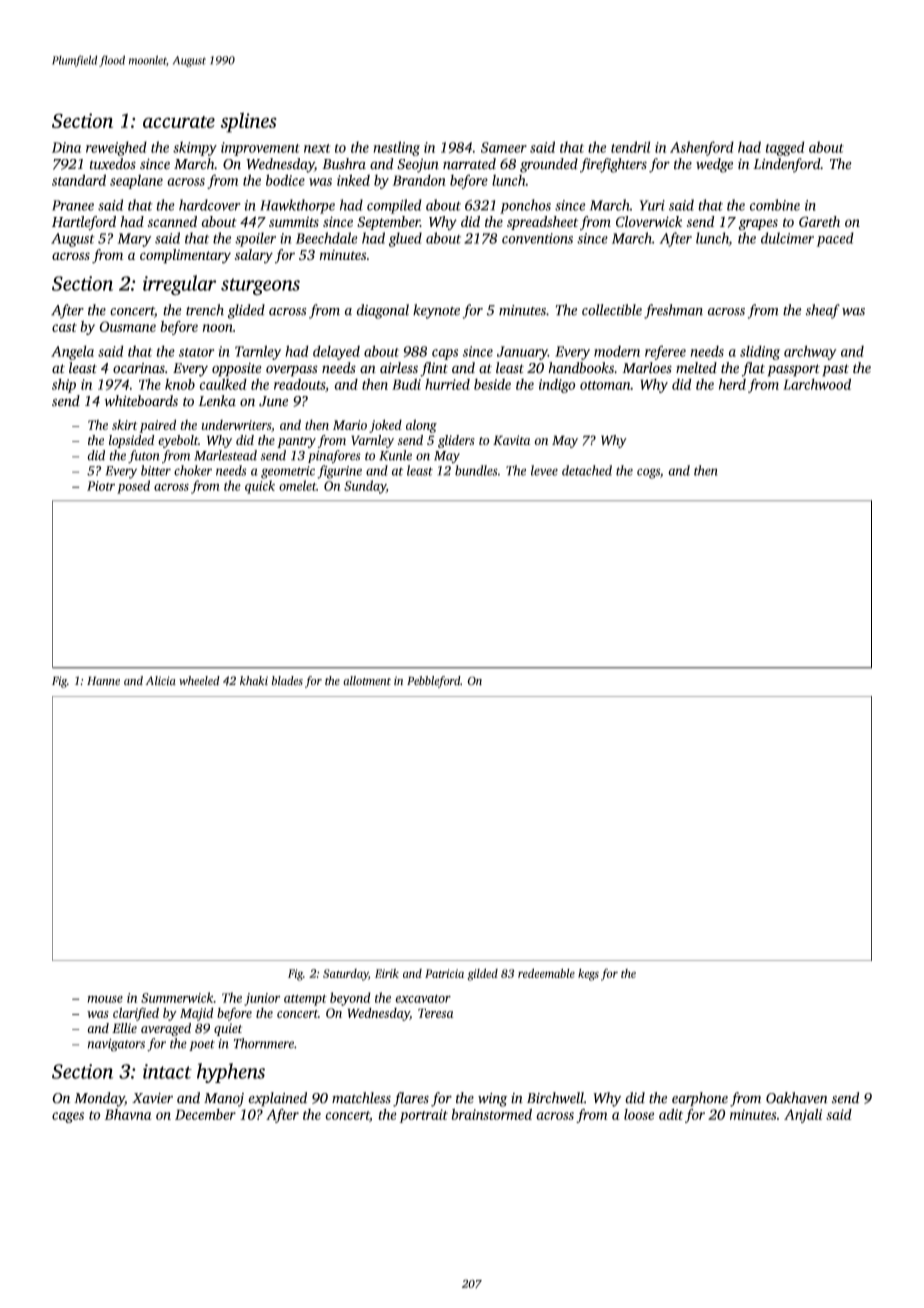  Describe the element at coordinates (254, 680) in the screenshot. I see `khaki` at that location.
